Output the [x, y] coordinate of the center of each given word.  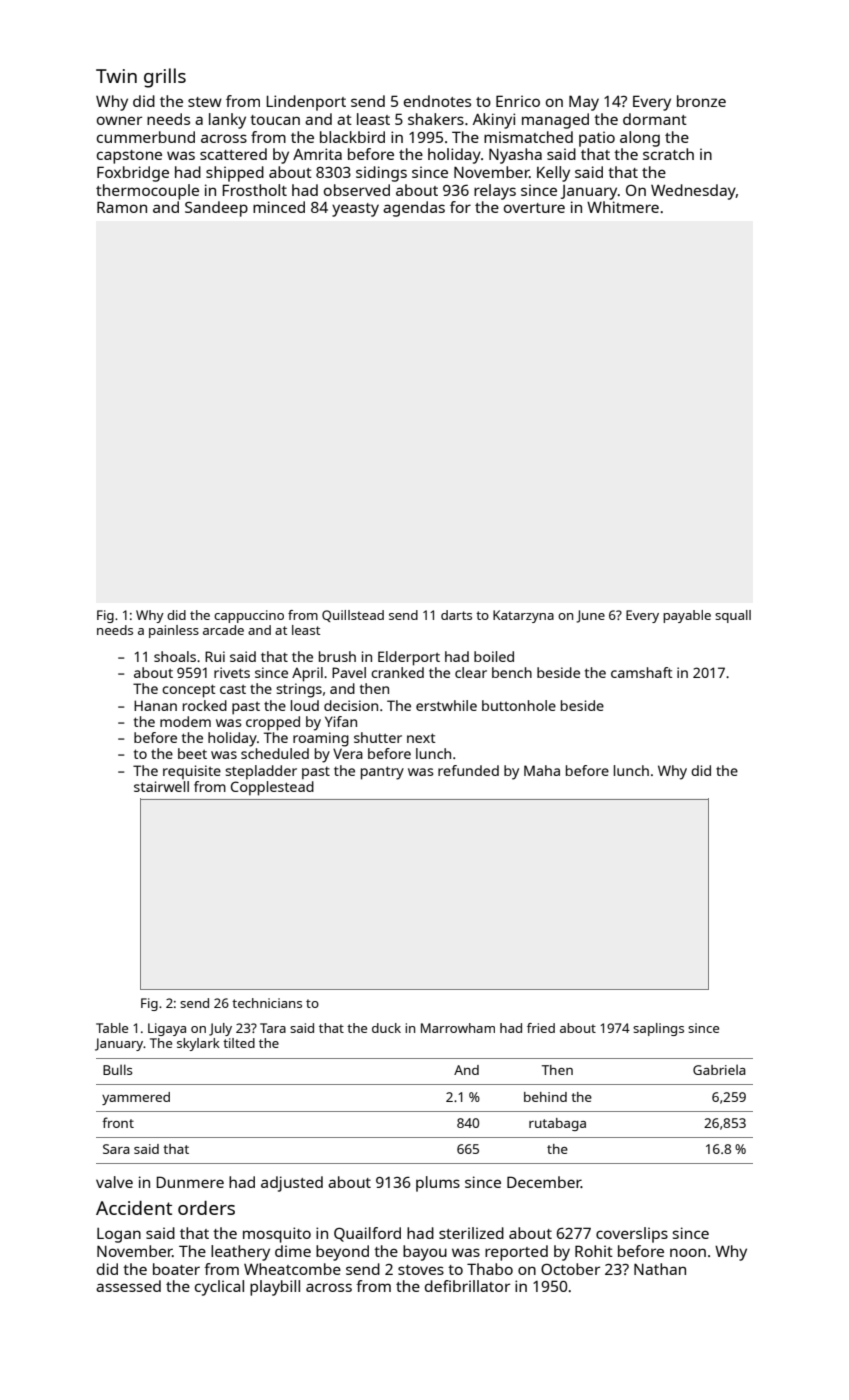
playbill [275, 1288]
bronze [701, 101]
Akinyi [494, 121]
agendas [414, 209]
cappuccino [249, 616]
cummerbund [146, 137]
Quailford [367, 1234]
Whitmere [623, 207]
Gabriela [719, 1070]
